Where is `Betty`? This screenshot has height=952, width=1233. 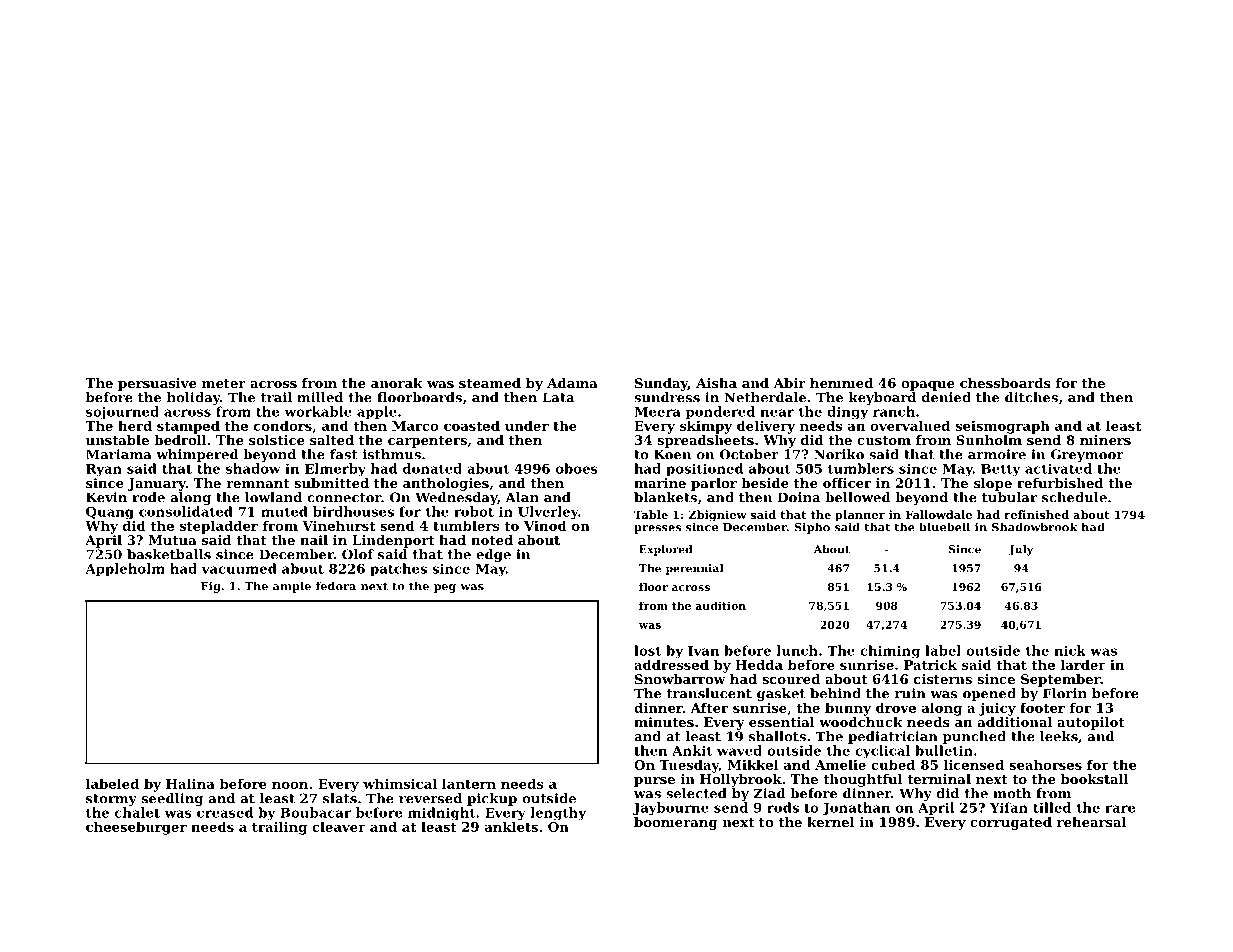
Betty is located at coordinates (1000, 470).
